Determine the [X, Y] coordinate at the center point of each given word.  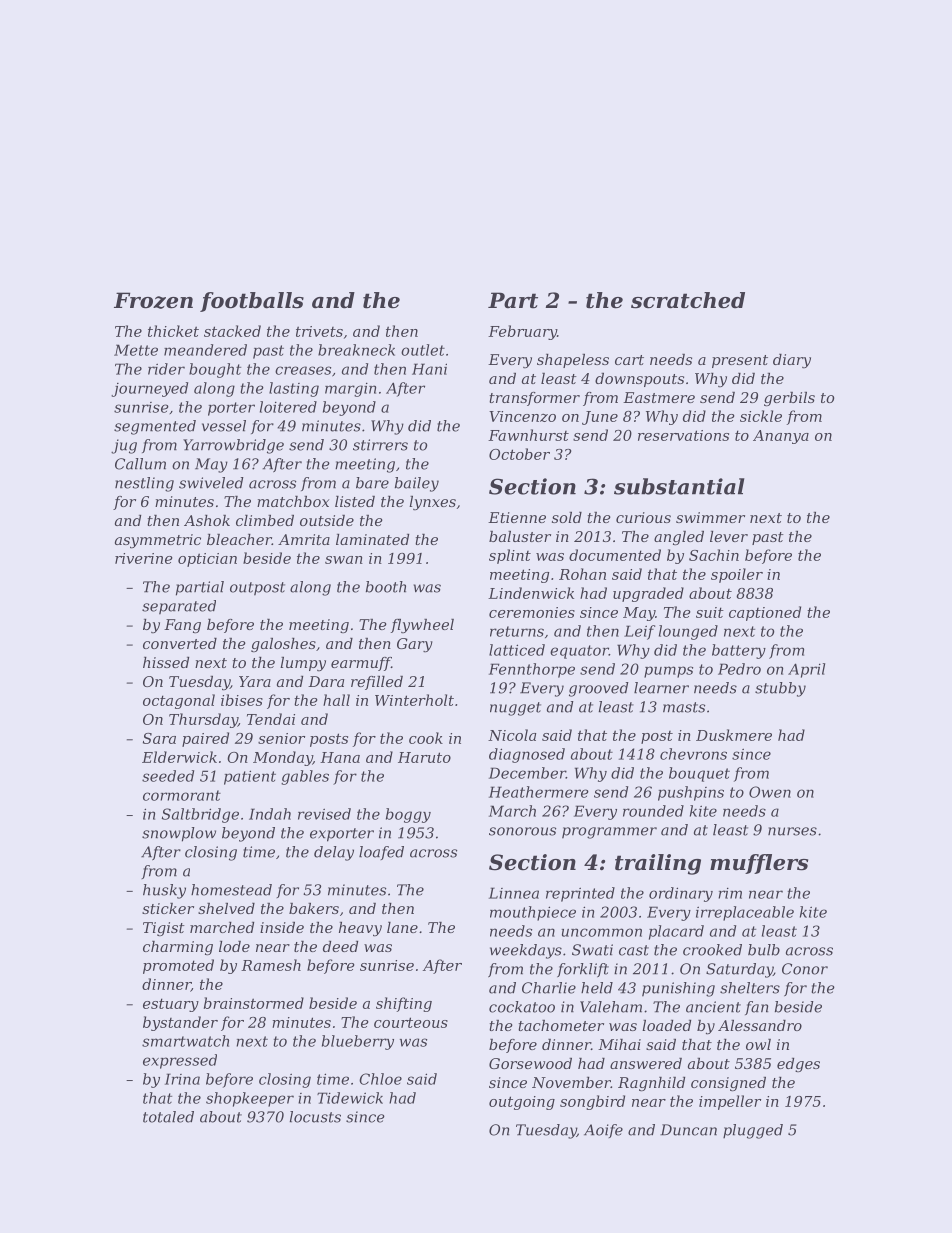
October [519, 454]
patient [250, 777]
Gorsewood [530, 1063]
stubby [780, 689]
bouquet [699, 774]
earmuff [361, 664]
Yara [255, 681]
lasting [294, 389]
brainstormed [254, 1003]
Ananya [781, 437]
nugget [515, 709]
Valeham [611, 1007]
